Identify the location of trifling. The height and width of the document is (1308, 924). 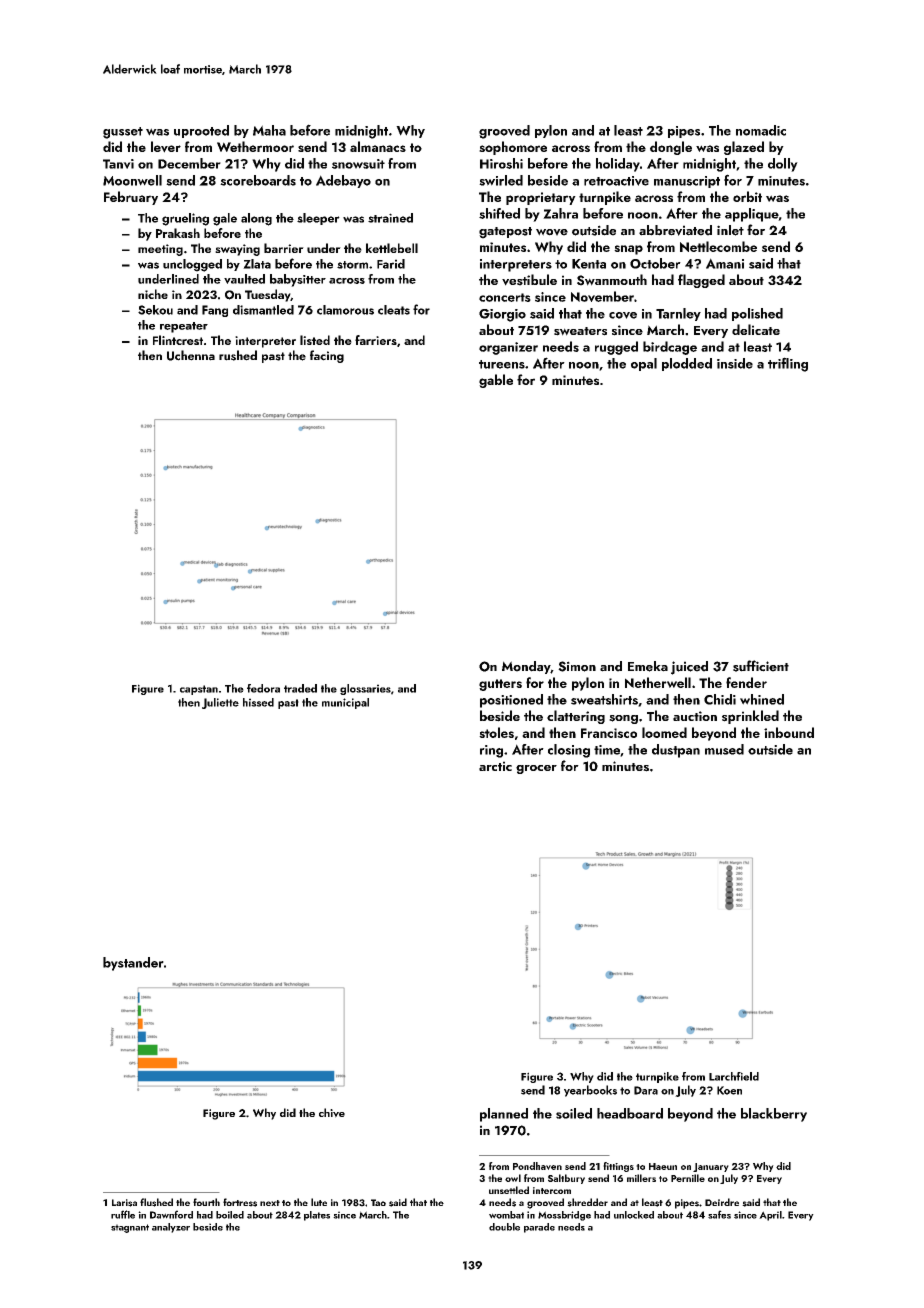
(788, 364).
